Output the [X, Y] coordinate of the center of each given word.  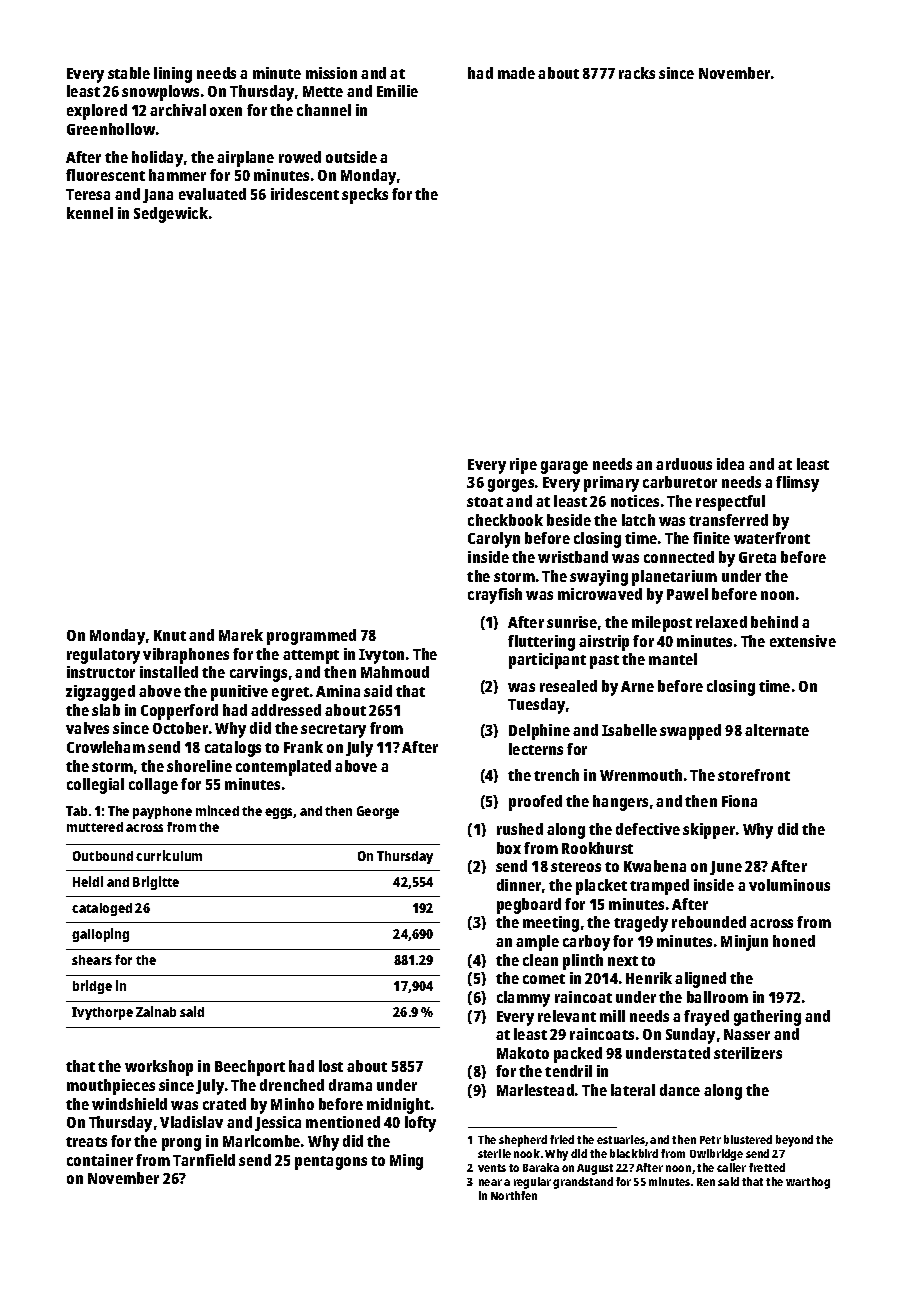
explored [97, 112]
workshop [159, 1068]
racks [637, 73]
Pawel [687, 594]
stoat [485, 502]
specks [365, 196]
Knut [170, 635]
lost [331, 1066]
